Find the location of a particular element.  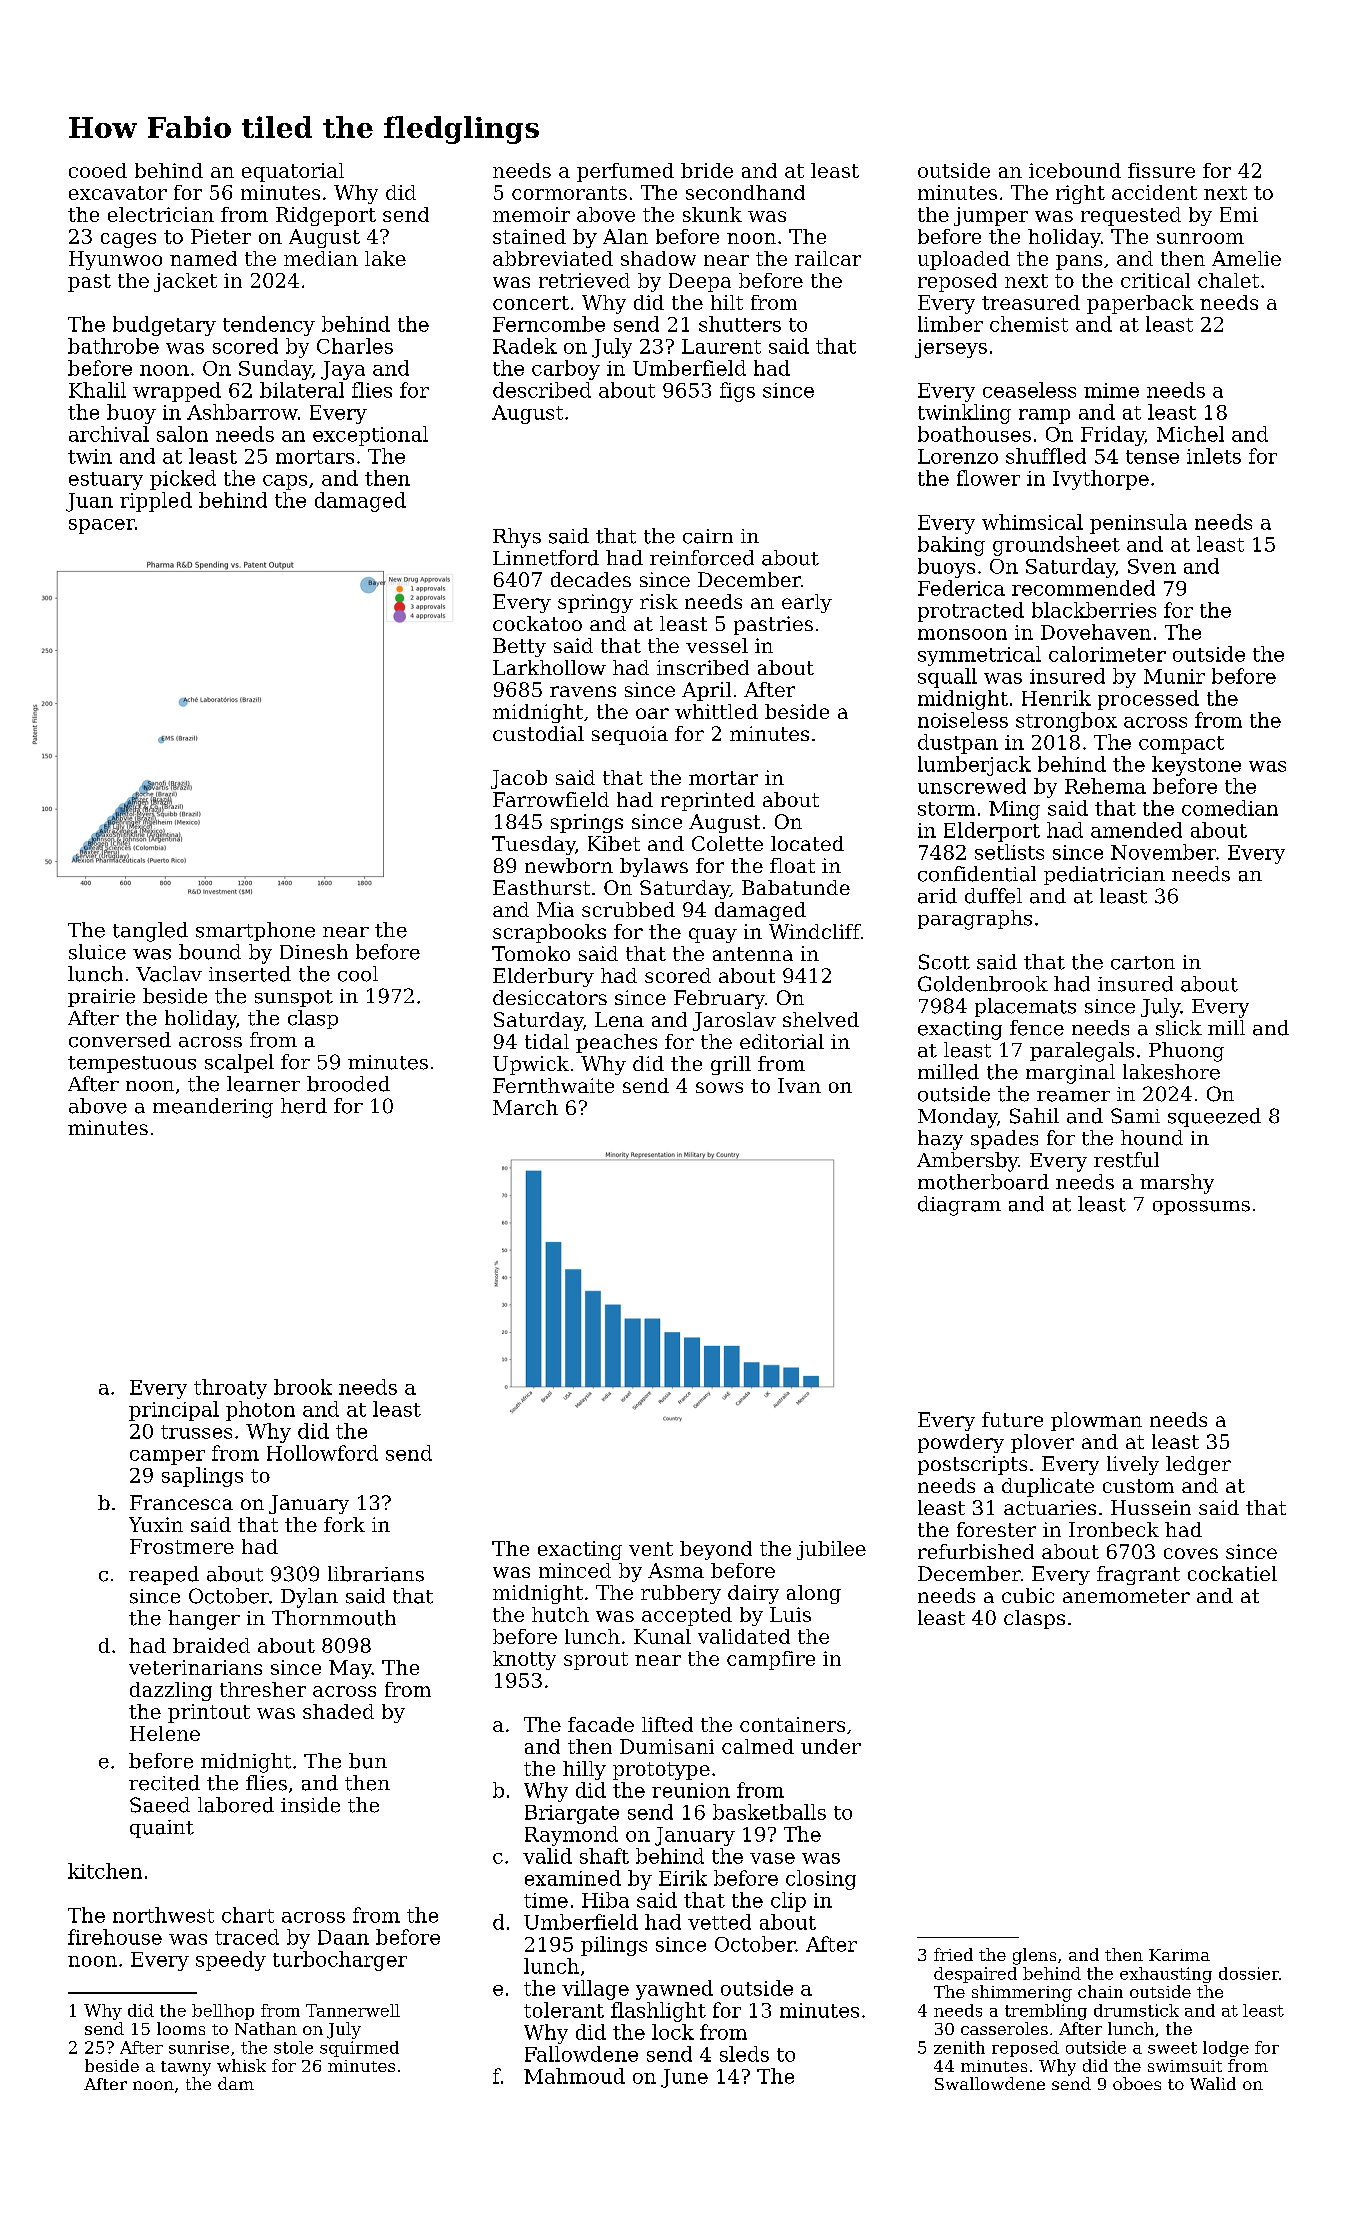

fissure is located at coordinates (1161, 170).
